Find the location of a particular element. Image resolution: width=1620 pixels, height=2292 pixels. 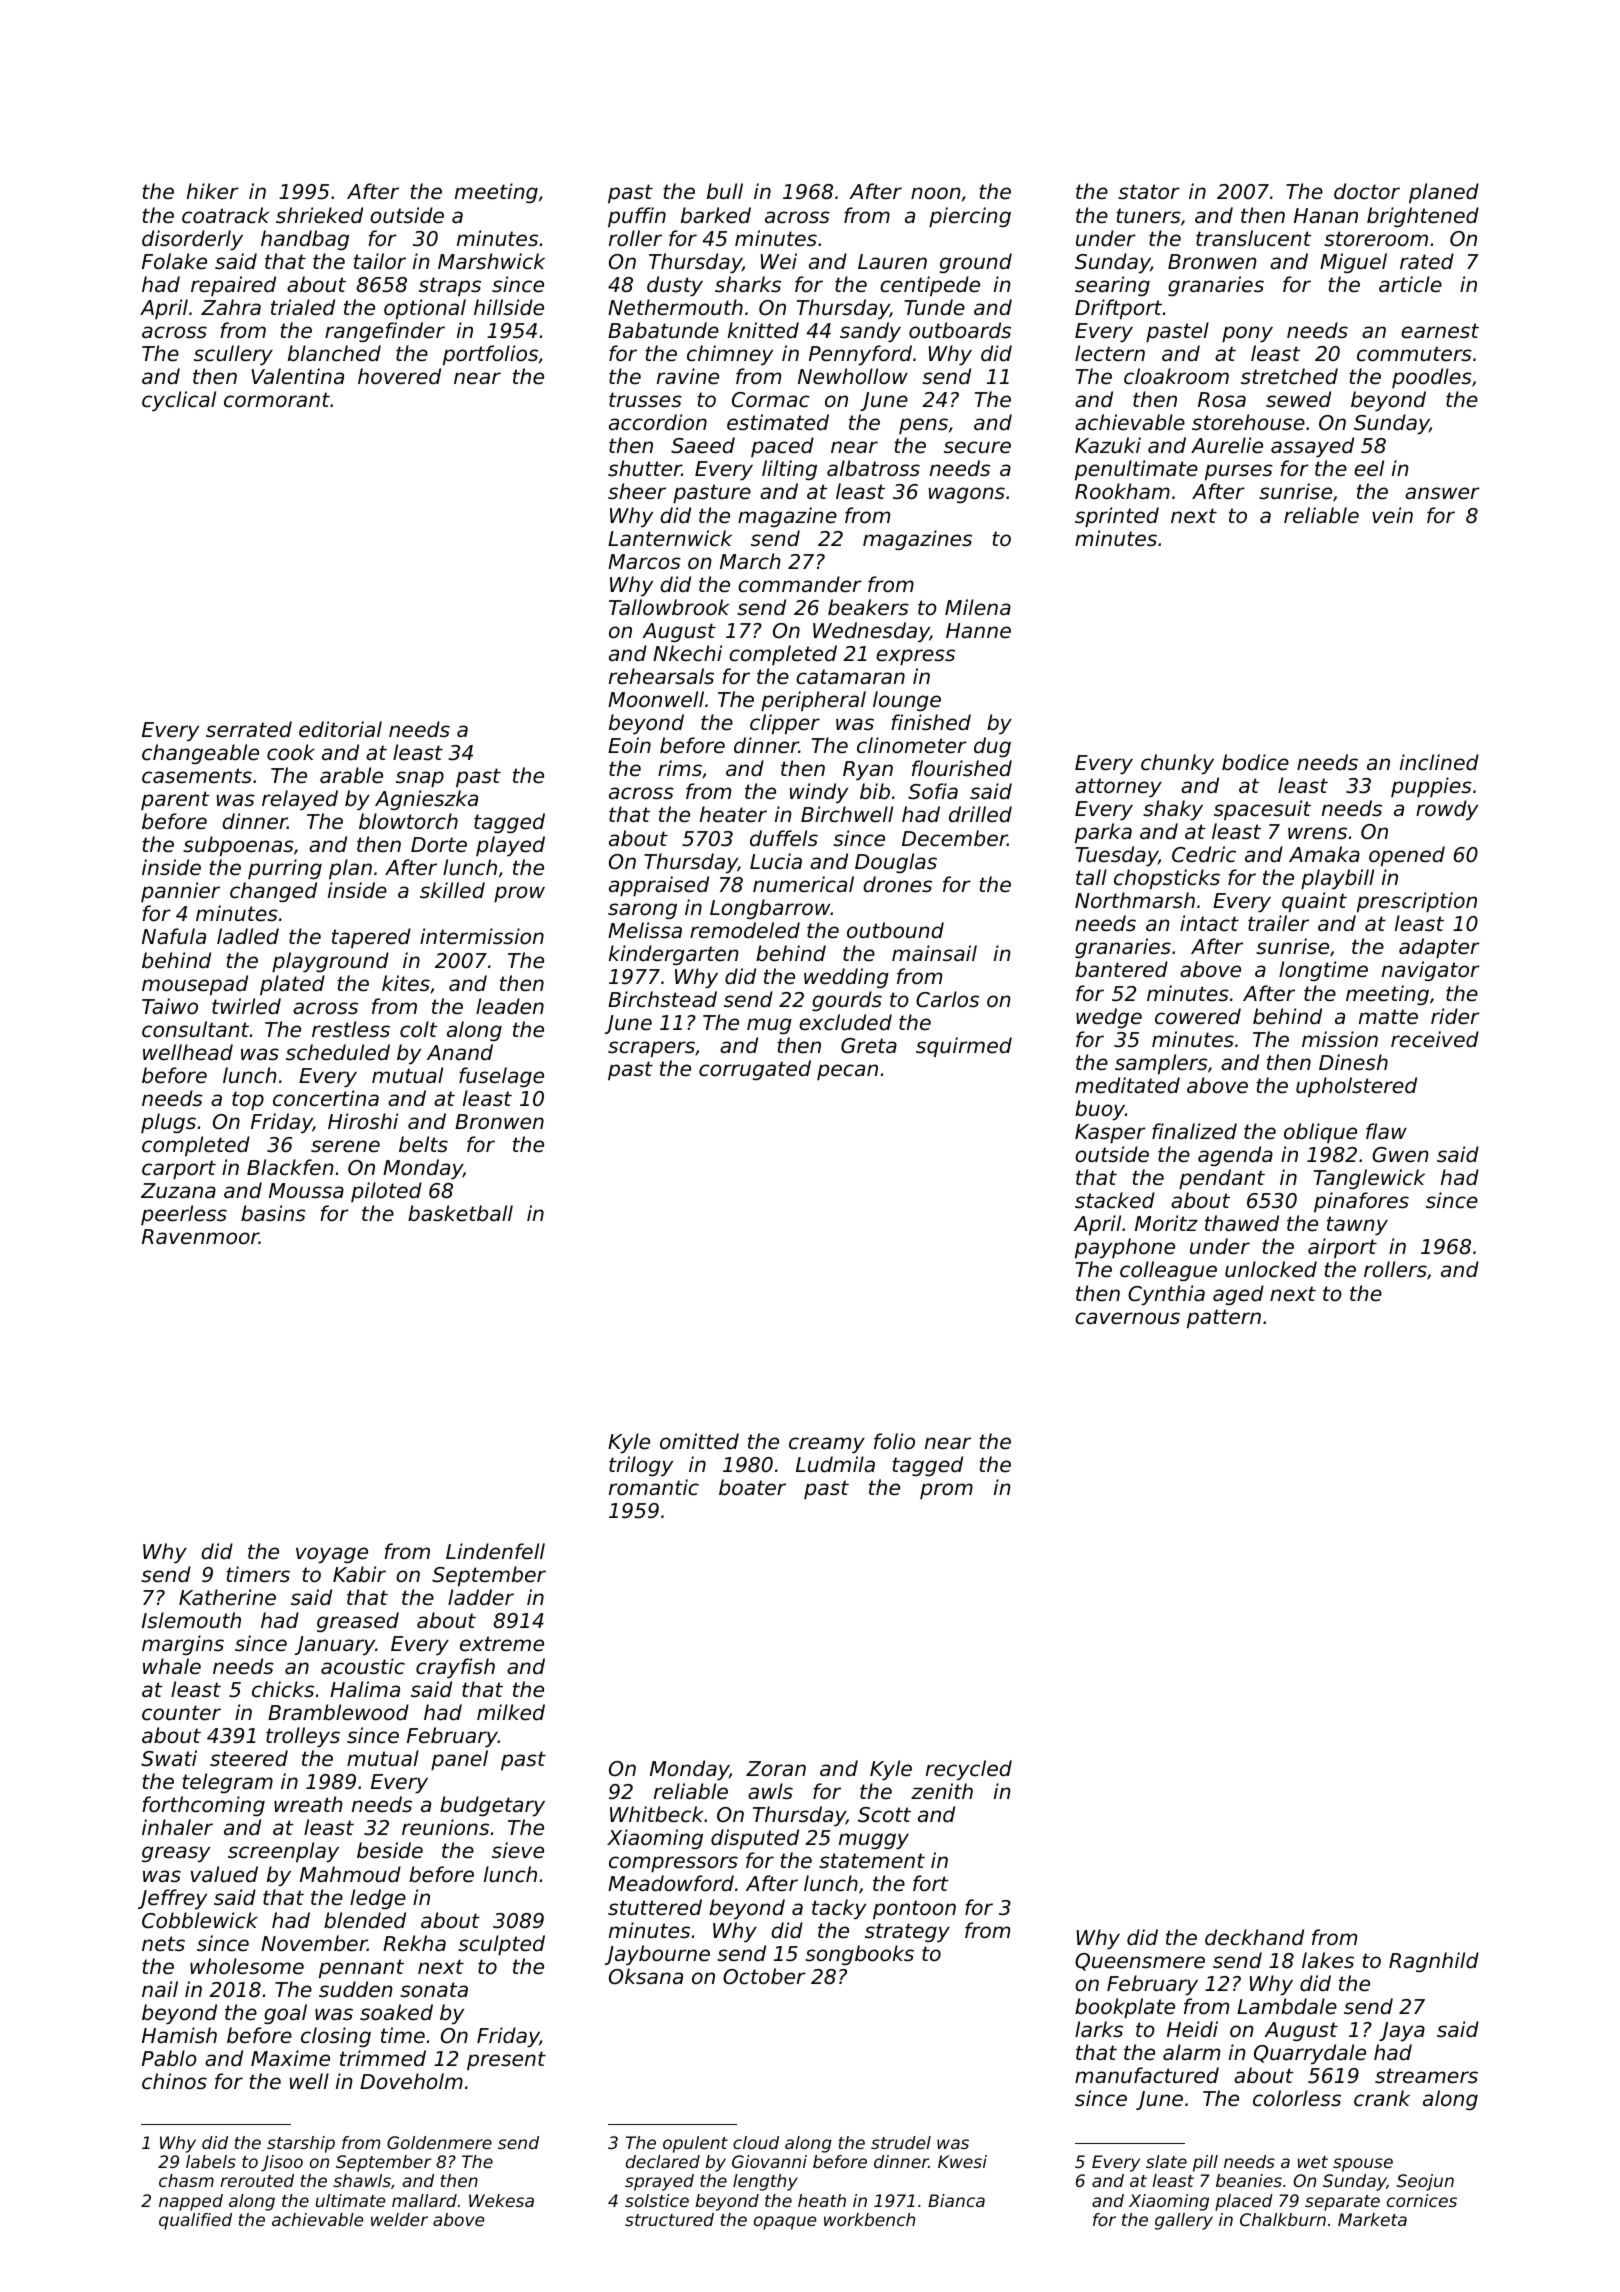

chinos is located at coordinates (174, 2081).
